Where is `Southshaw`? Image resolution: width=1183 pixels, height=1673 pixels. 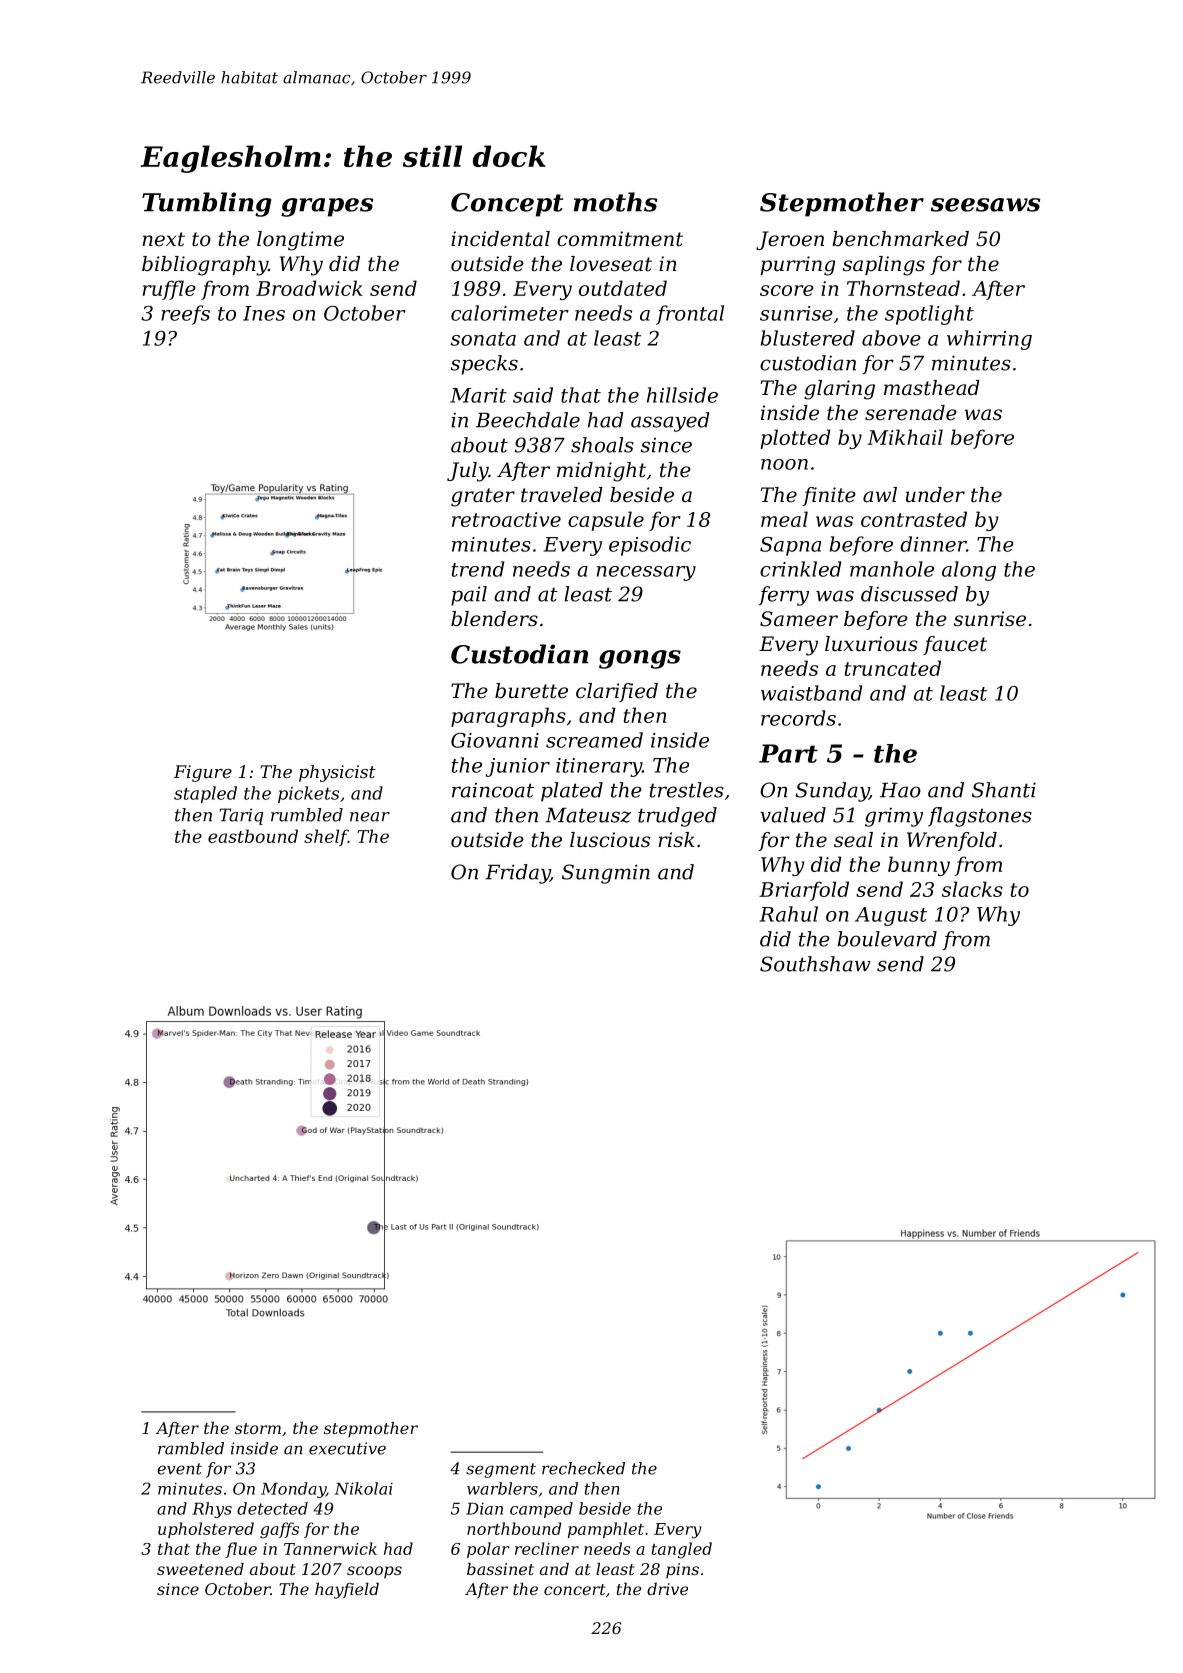
Southshaw is located at coordinates (815, 964).
